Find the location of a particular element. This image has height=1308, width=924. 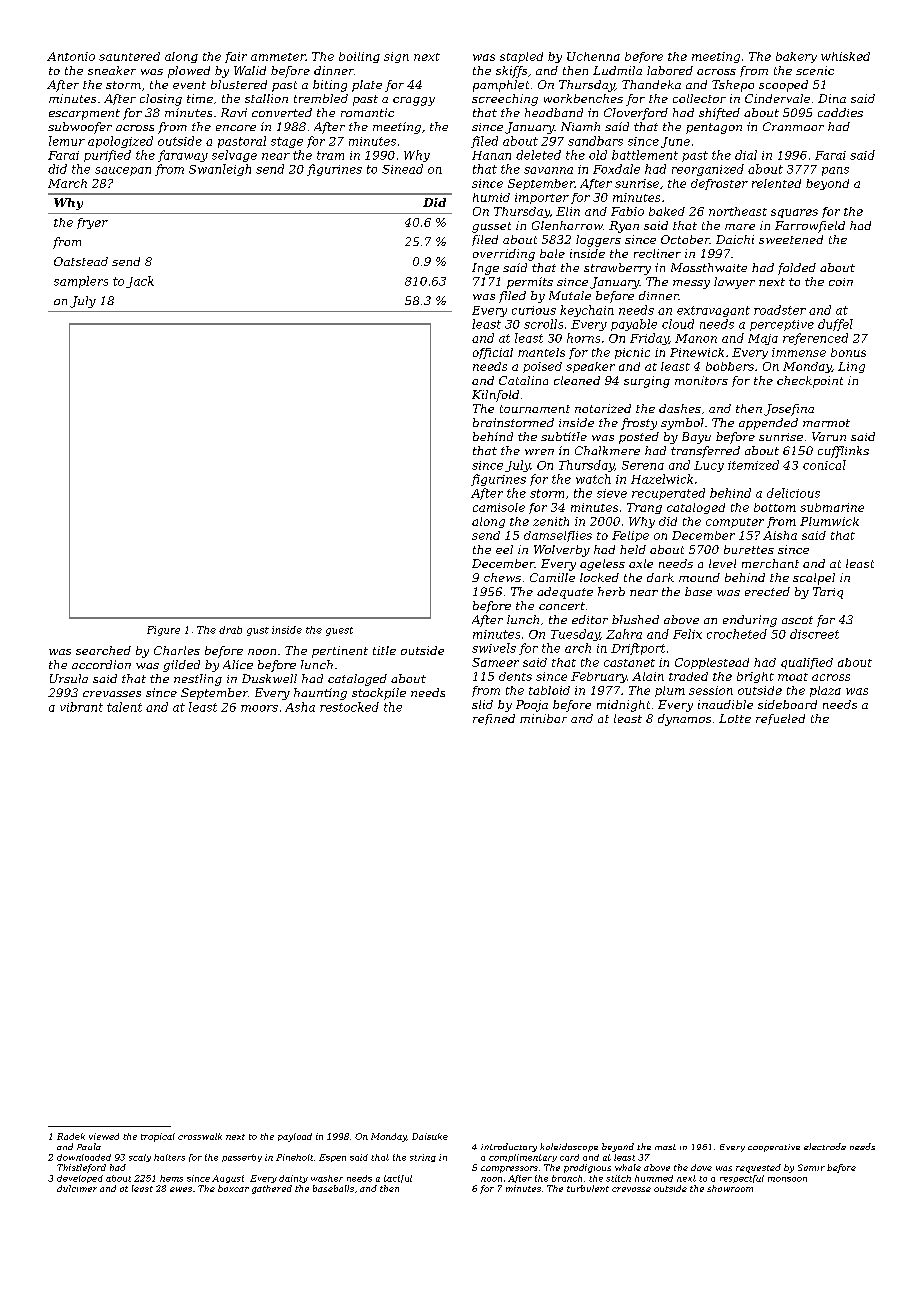

transferred is located at coordinates (705, 452).
